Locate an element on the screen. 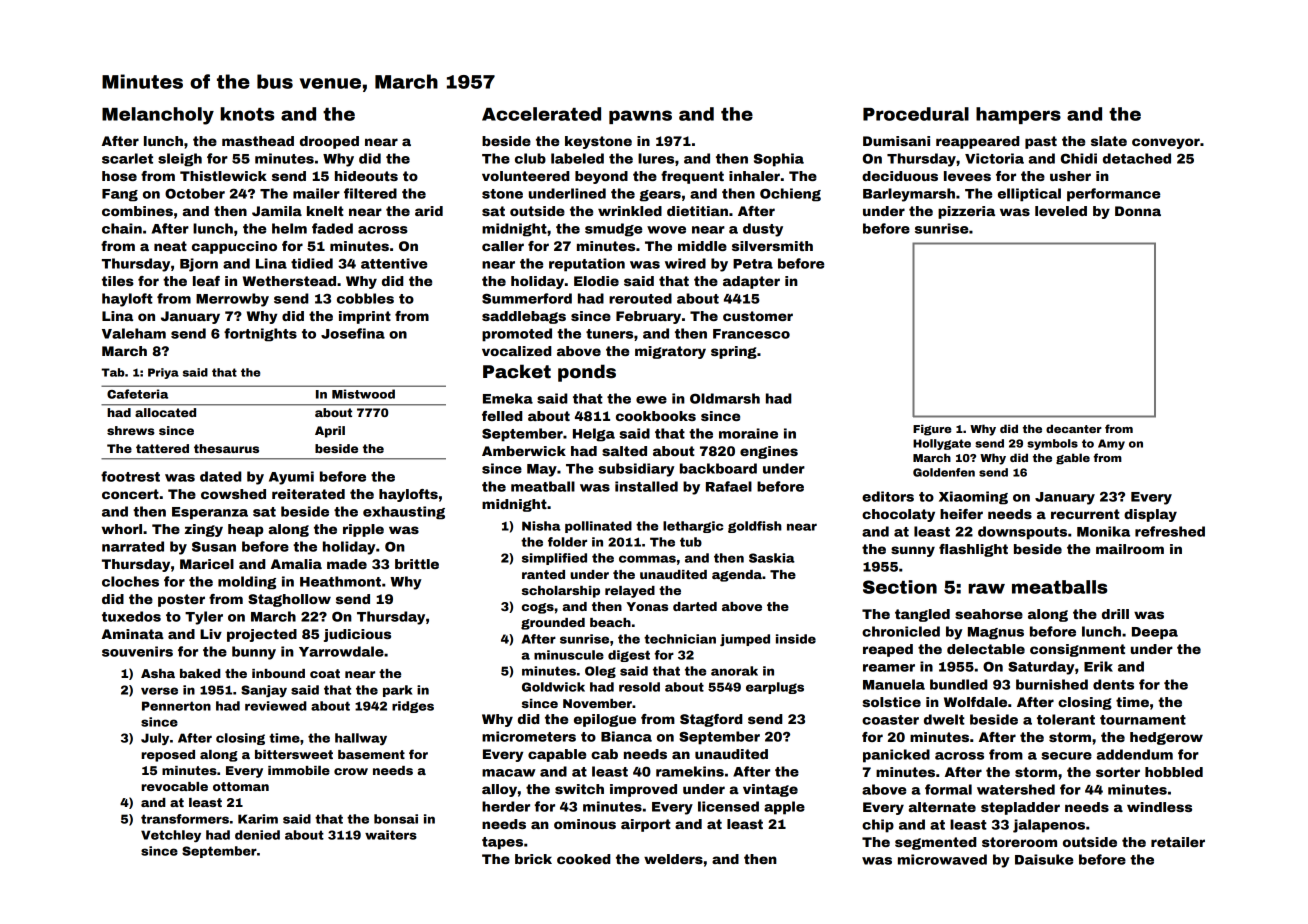 The height and width of the screenshot is (924, 1308). technician is located at coordinates (680, 639).
